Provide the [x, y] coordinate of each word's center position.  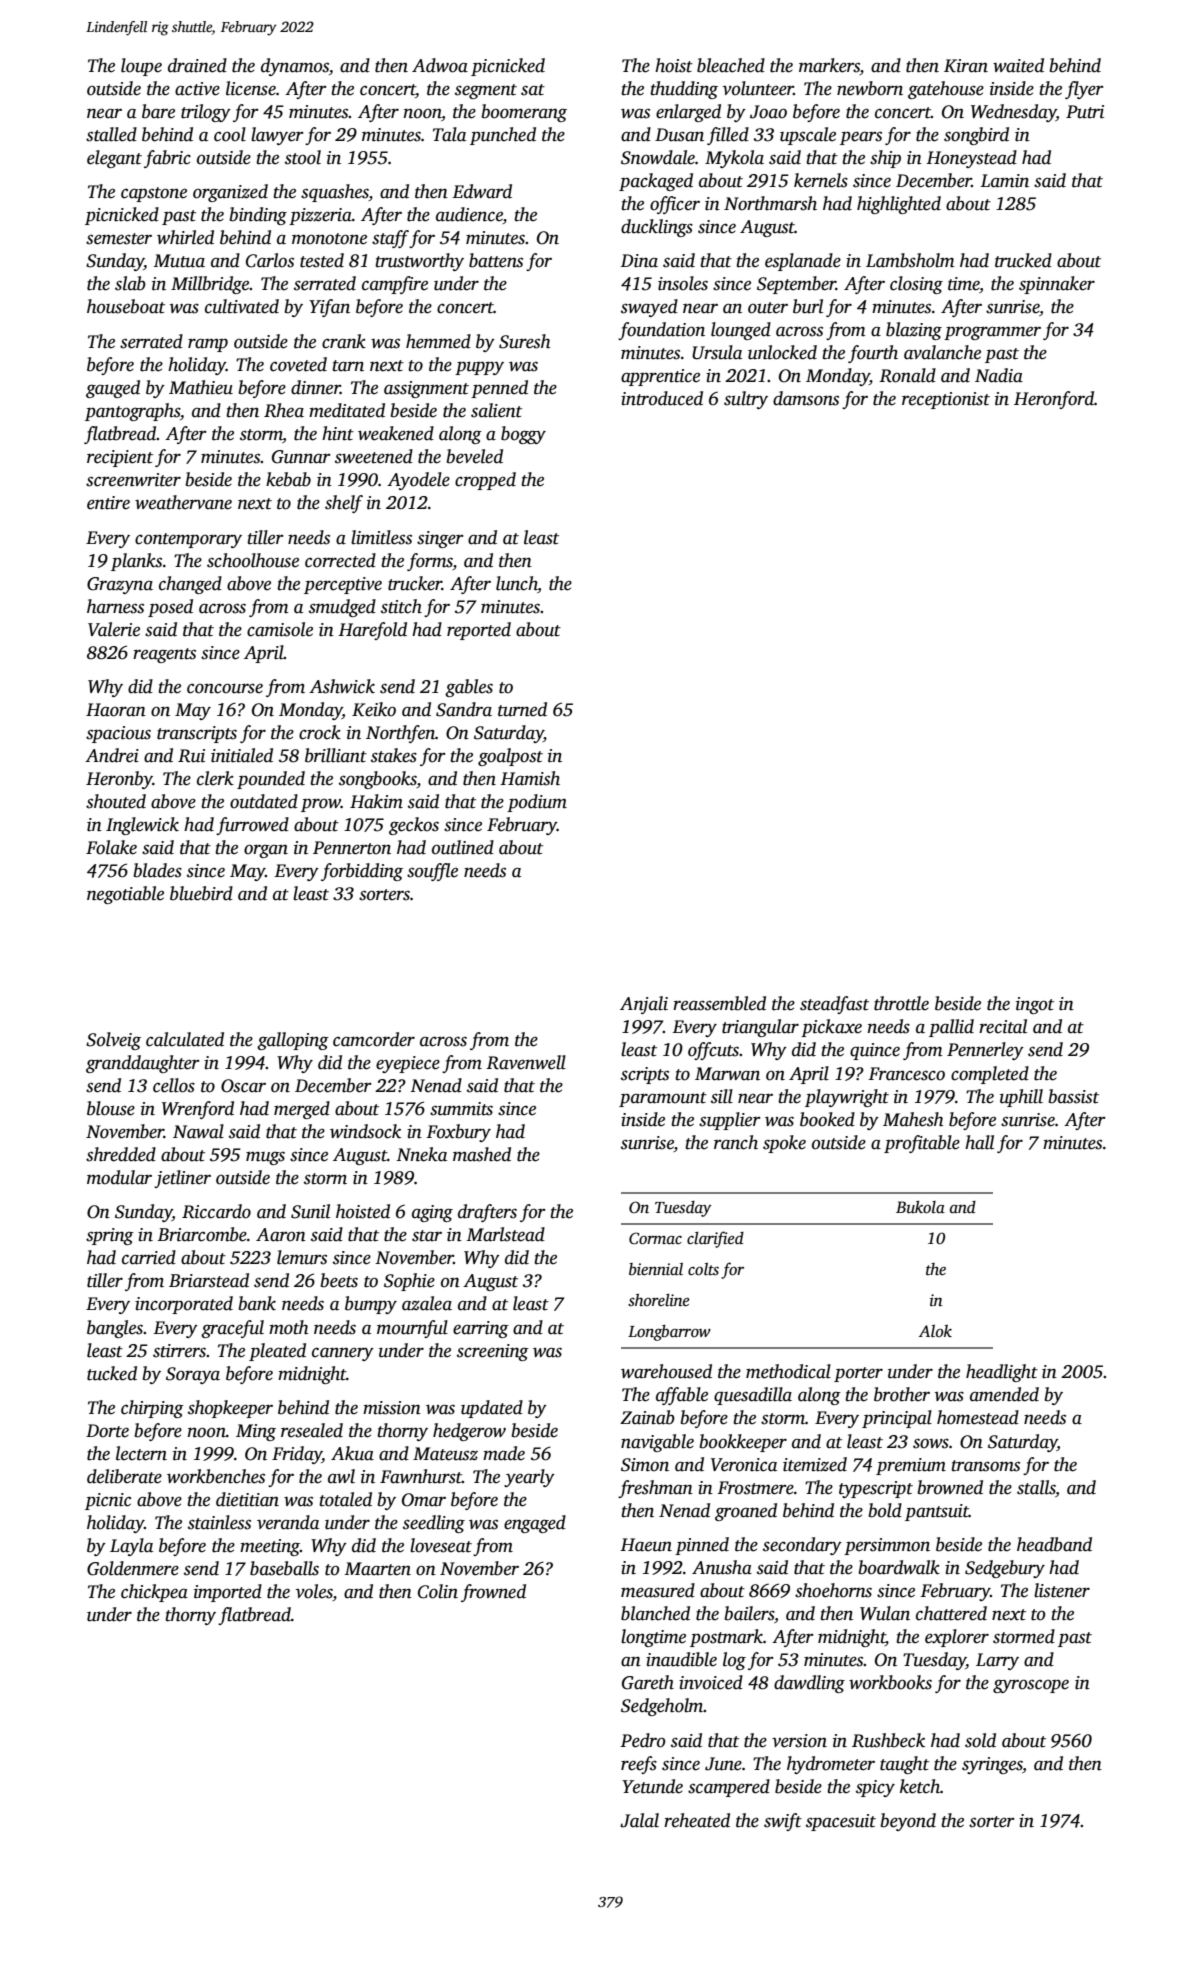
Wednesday [1013, 113]
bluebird [201, 893]
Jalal [639, 1820]
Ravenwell [526, 1062]
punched [503, 136]
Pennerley [985, 1051]
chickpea [154, 1593]
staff [390, 239]
